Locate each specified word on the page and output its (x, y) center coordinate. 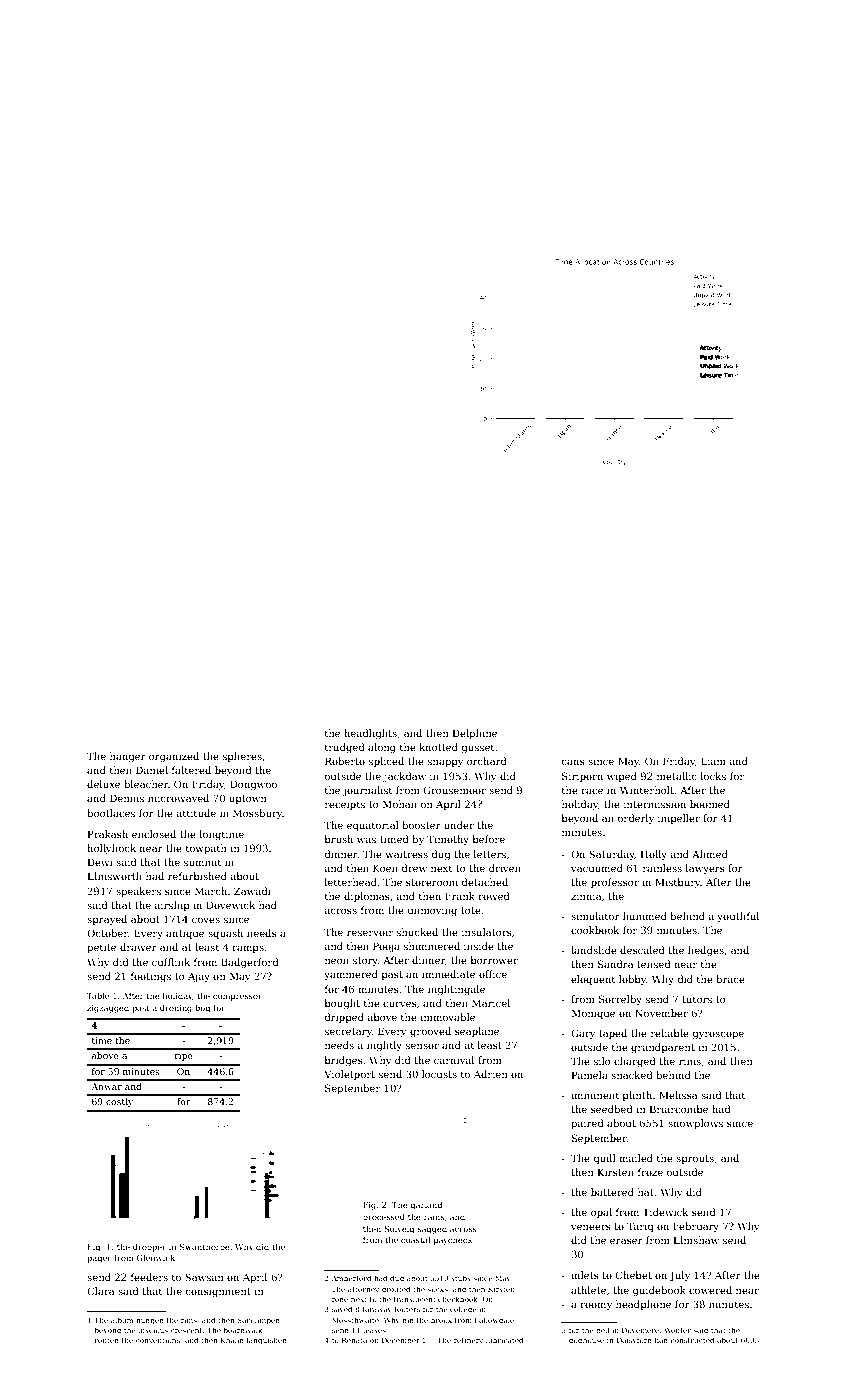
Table (98, 995)
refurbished (197, 876)
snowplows (695, 1124)
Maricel (491, 1003)
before (489, 839)
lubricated (504, 1340)
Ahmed (710, 854)
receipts (345, 805)
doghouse (586, 1341)
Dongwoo (253, 785)
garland (426, 1205)
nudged (150, 1321)
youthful (738, 917)
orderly (636, 819)
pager (99, 1259)
